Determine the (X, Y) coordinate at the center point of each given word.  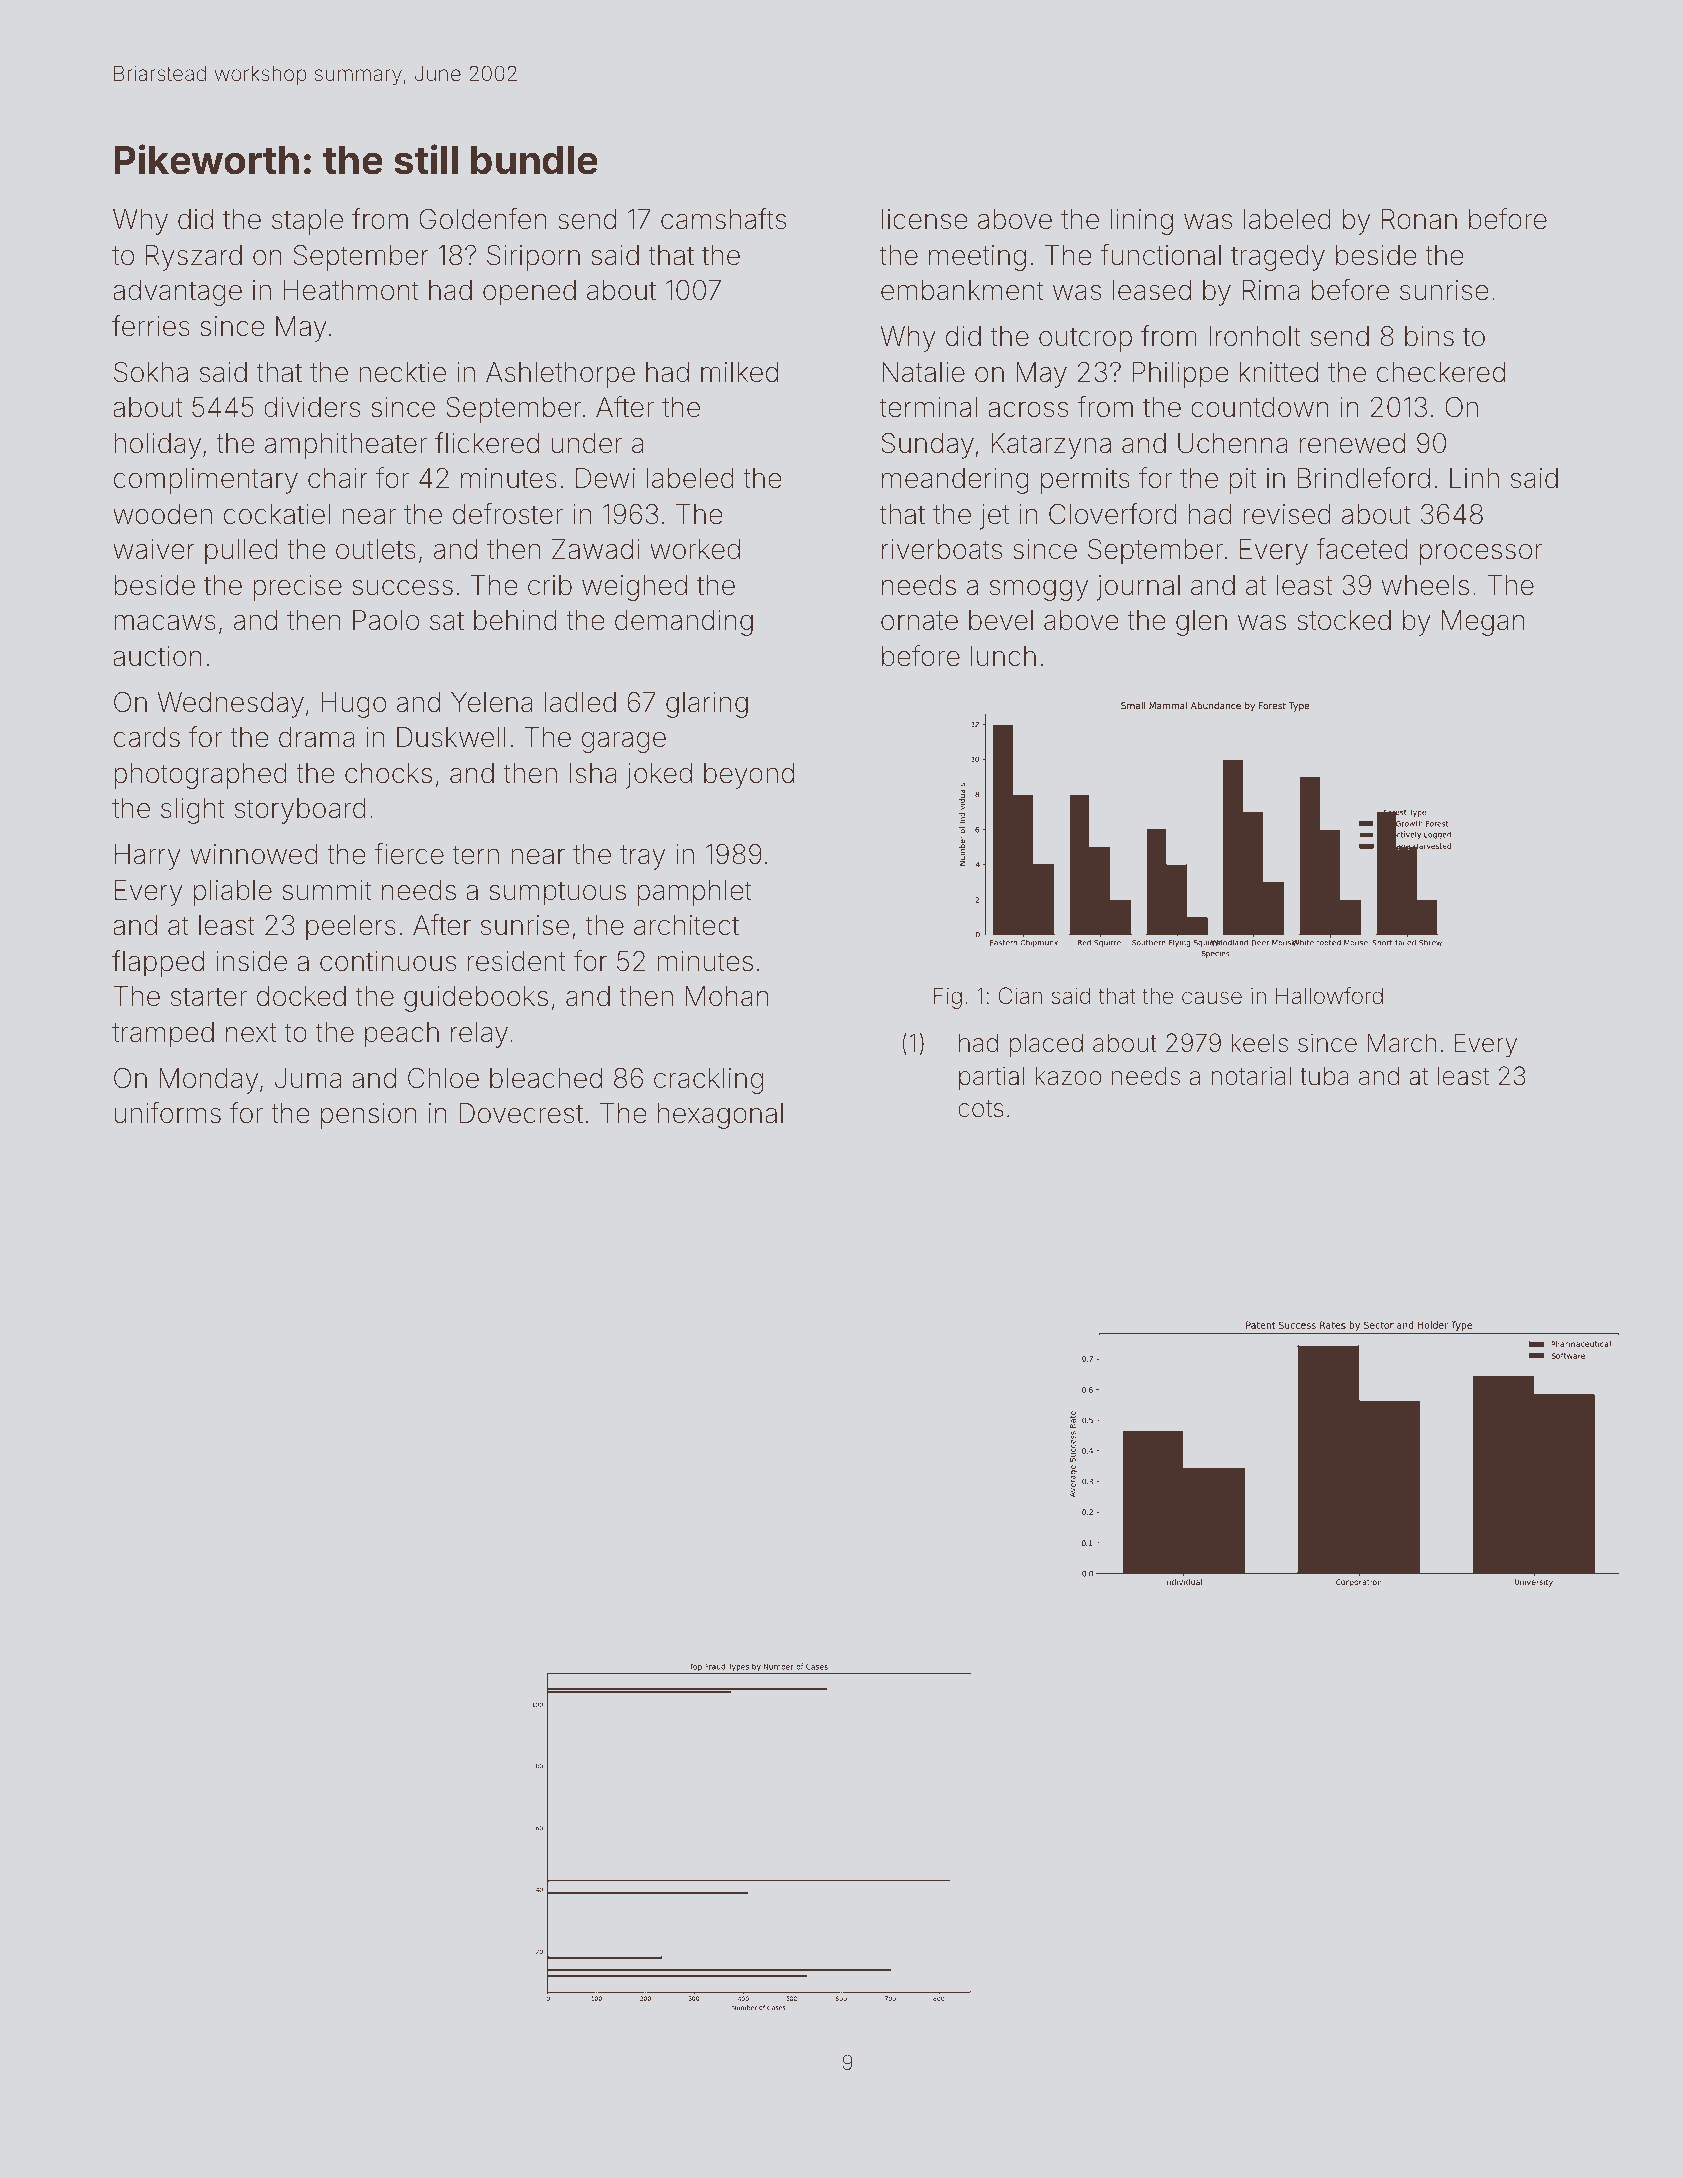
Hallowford (1329, 996)
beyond (749, 776)
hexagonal (720, 1116)
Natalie (923, 372)
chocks (388, 773)
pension (369, 1116)
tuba (1324, 1076)
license (925, 219)
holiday (157, 446)
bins (1429, 336)
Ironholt (1255, 336)
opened (529, 293)
